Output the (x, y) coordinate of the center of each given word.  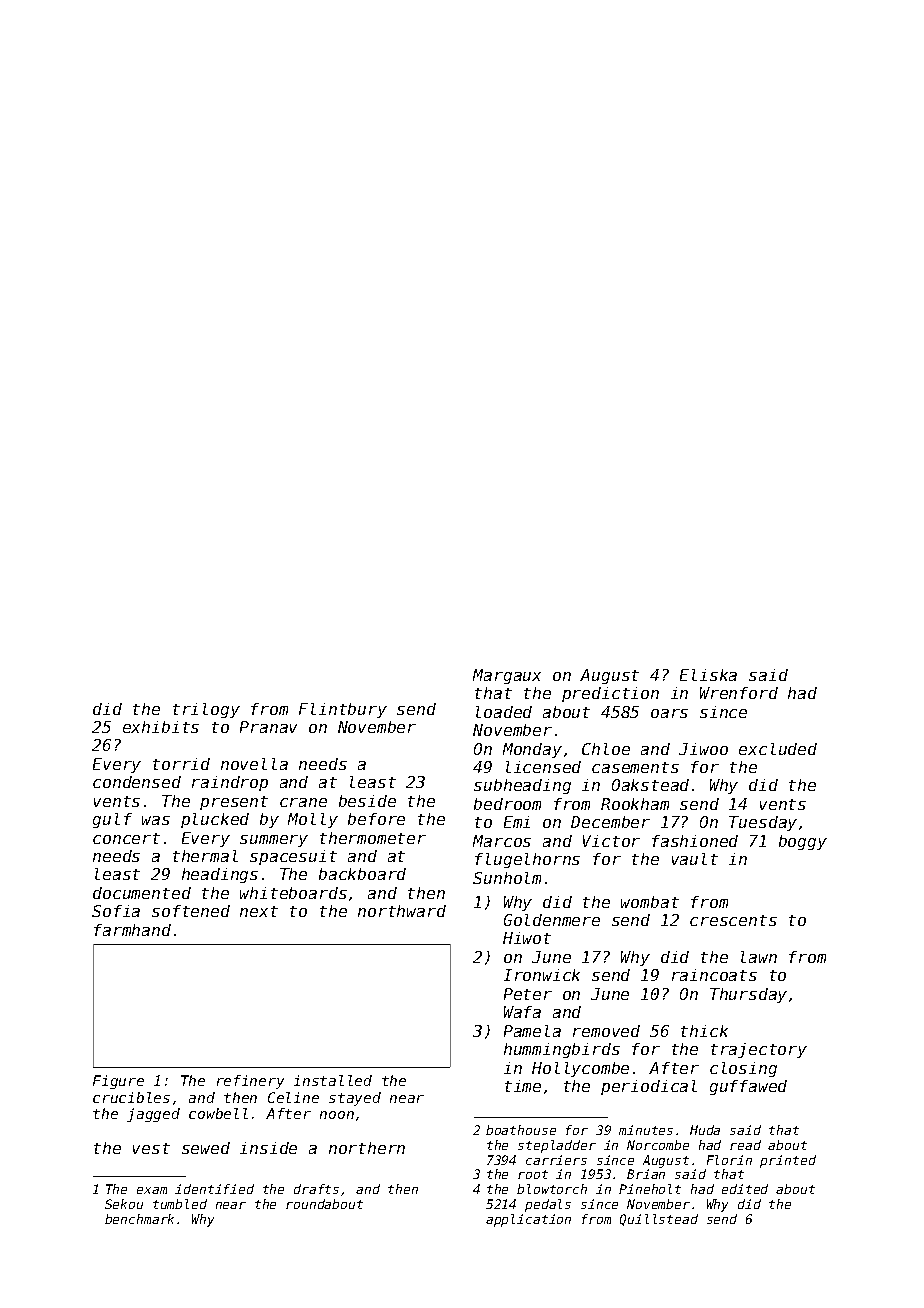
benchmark (139, 1219)
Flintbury (343, 710)
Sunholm (507, 878)
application (528, 1220)
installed (333, 1080)
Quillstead (659, 1220)
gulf (112, 820)
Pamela (532, 1031)
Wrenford (739, 693)
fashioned (695, 841)
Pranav (268, 727)
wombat (650, 902)
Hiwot (527, 938)
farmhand (132, 930)
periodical (649, 1087)
